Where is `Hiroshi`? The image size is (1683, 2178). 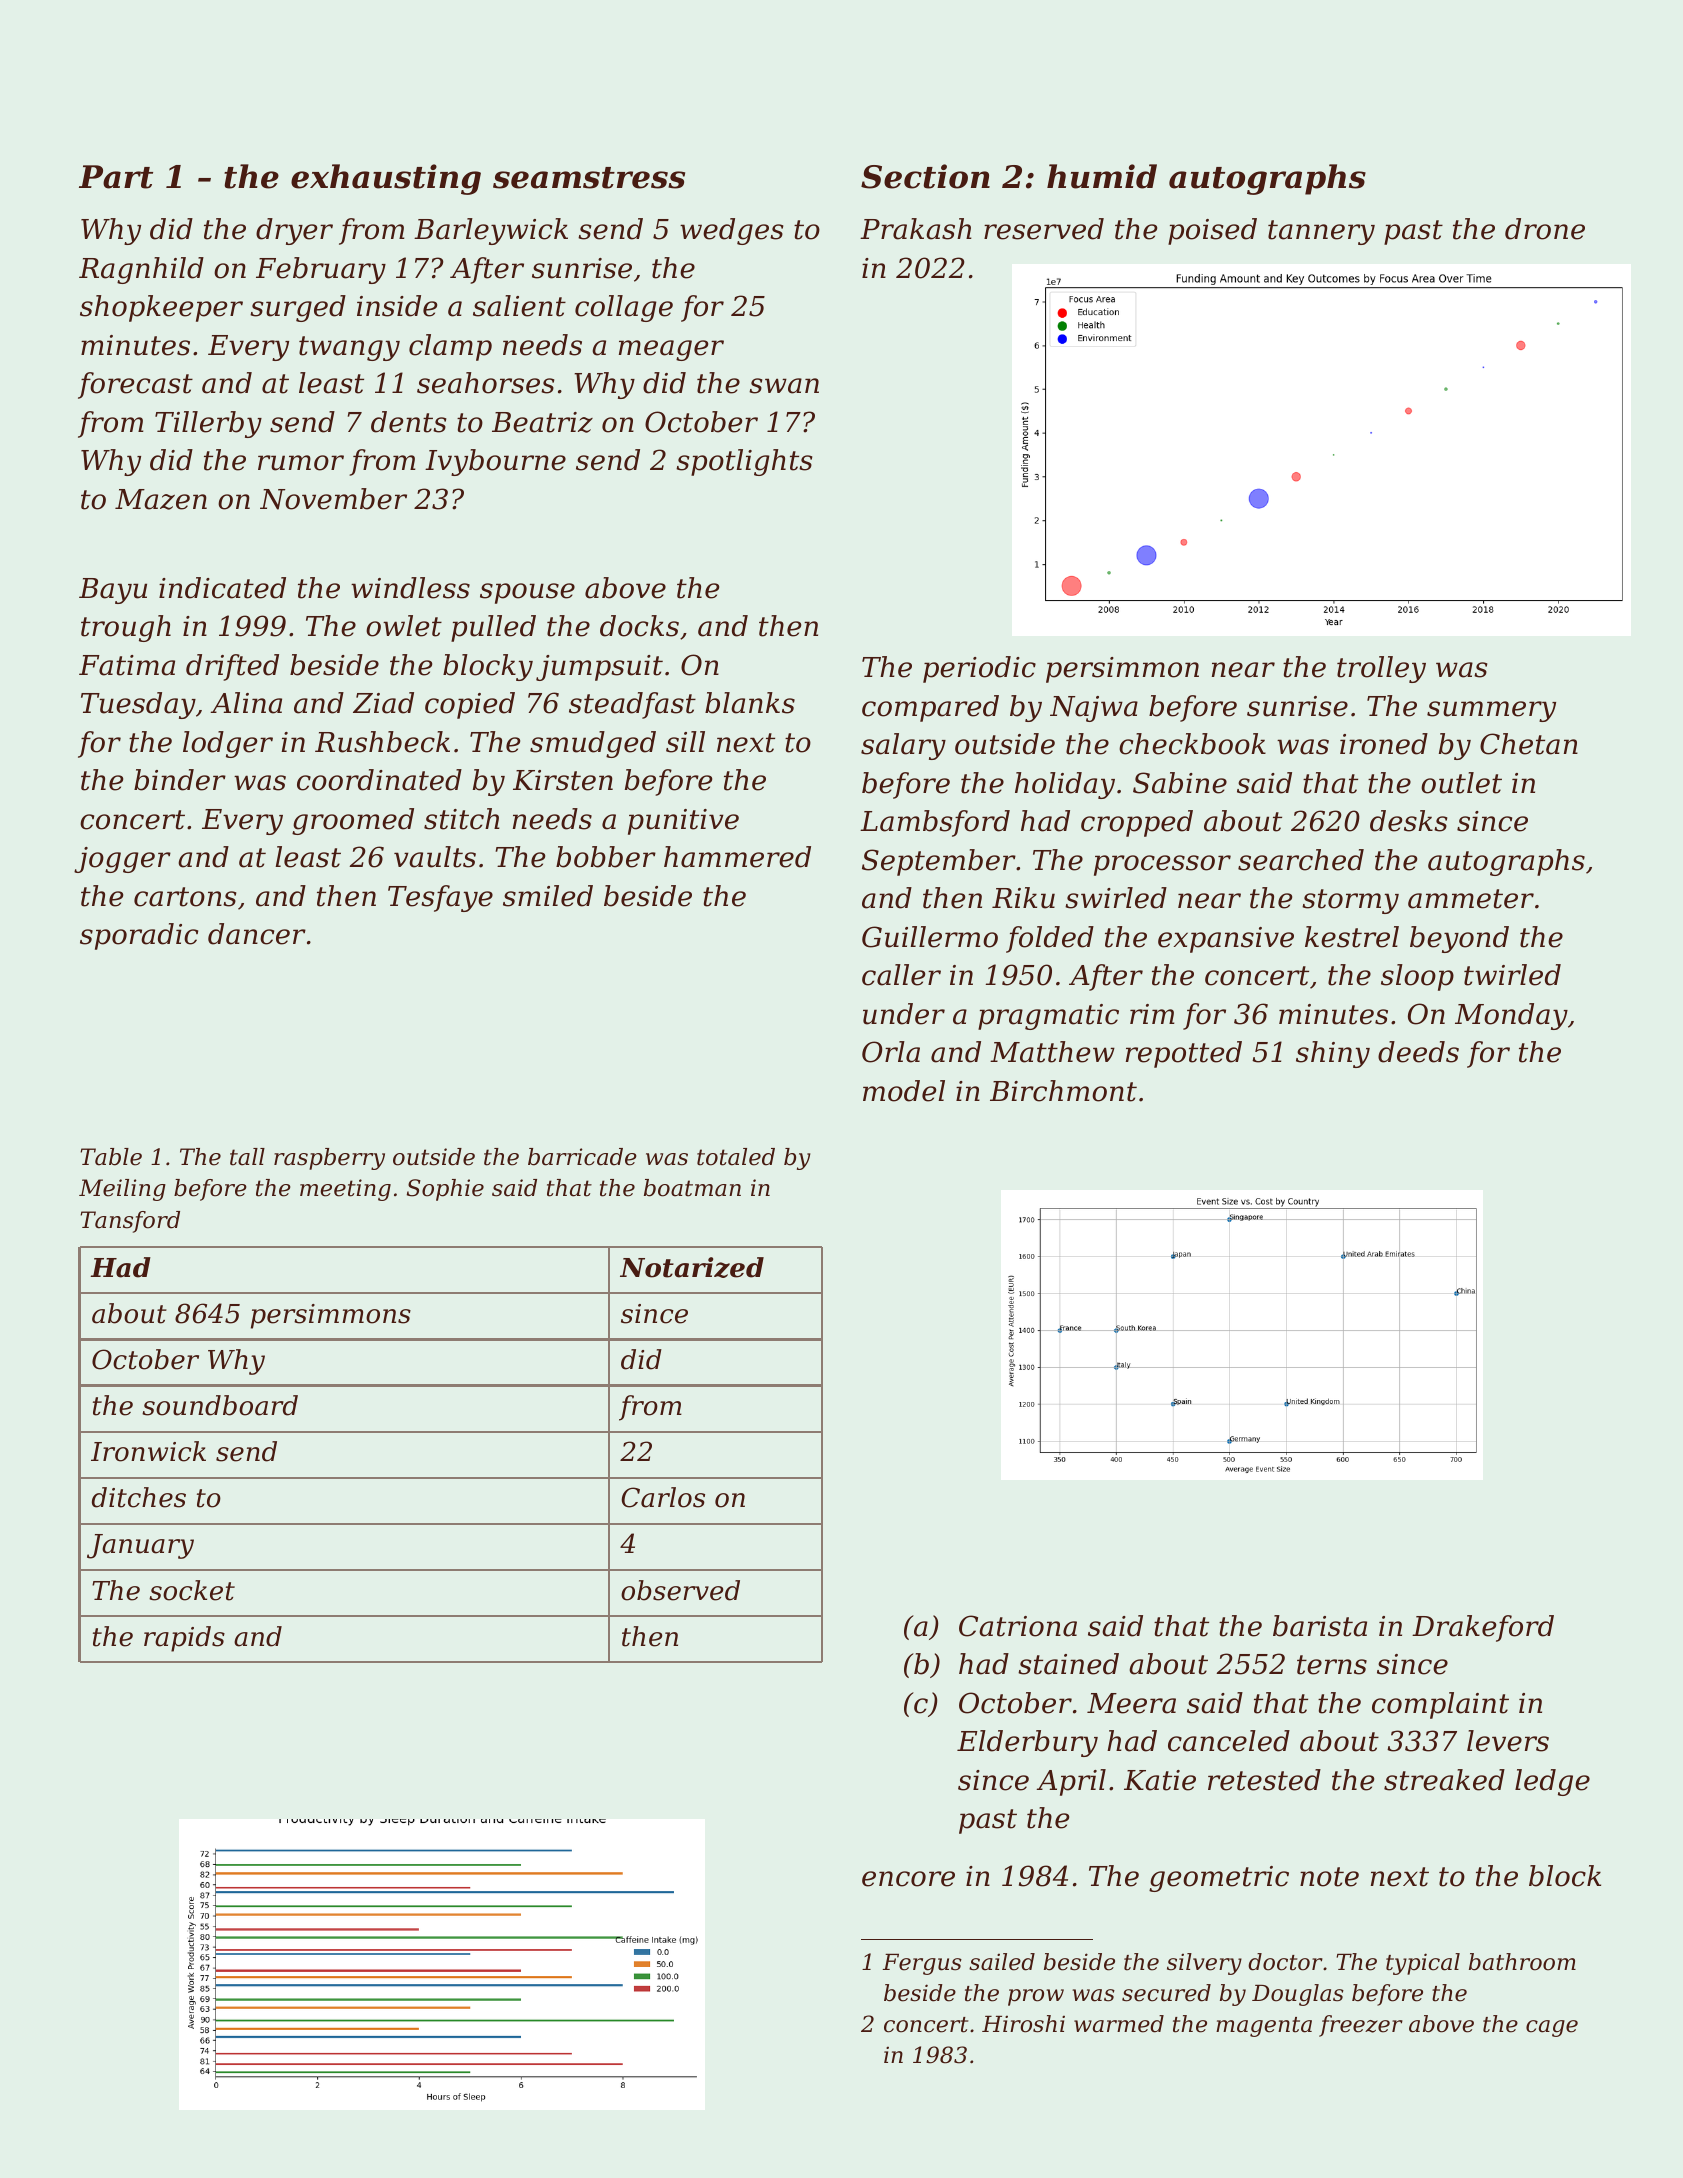 Hiroshi is located at coordinates (1023, 2024).
